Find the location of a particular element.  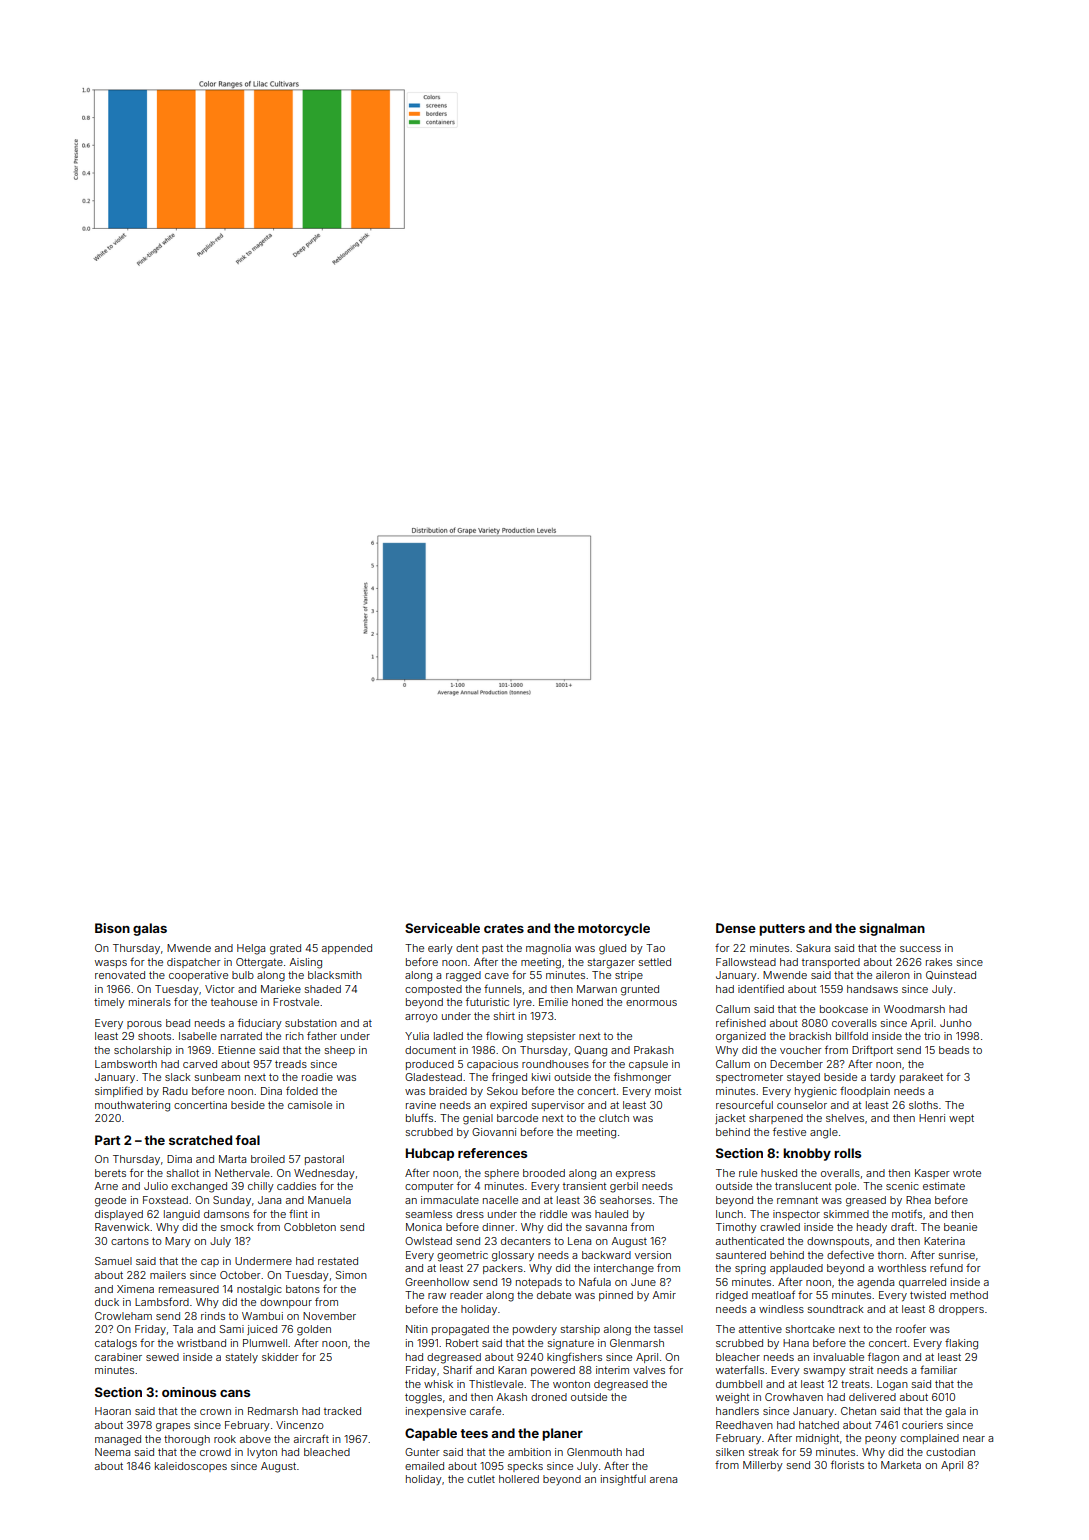

heady is located at coordinates (872, 1228).
